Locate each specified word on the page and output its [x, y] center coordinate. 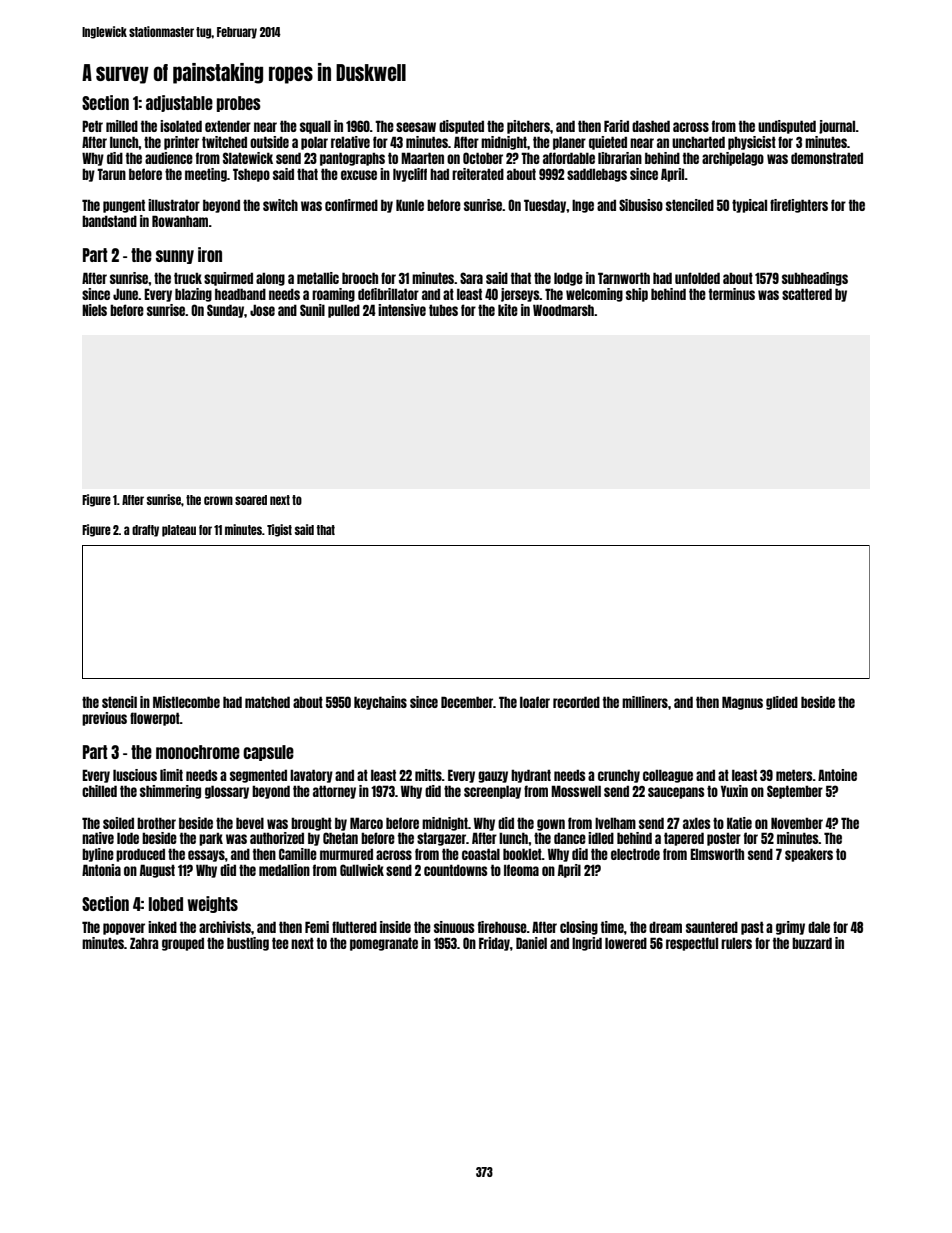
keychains [380, 703]
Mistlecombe [186, 702]
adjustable [179, 103]
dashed [651, 126]
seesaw [416, 127]
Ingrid [587, 944]
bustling [248, 944]
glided [782, 703]
